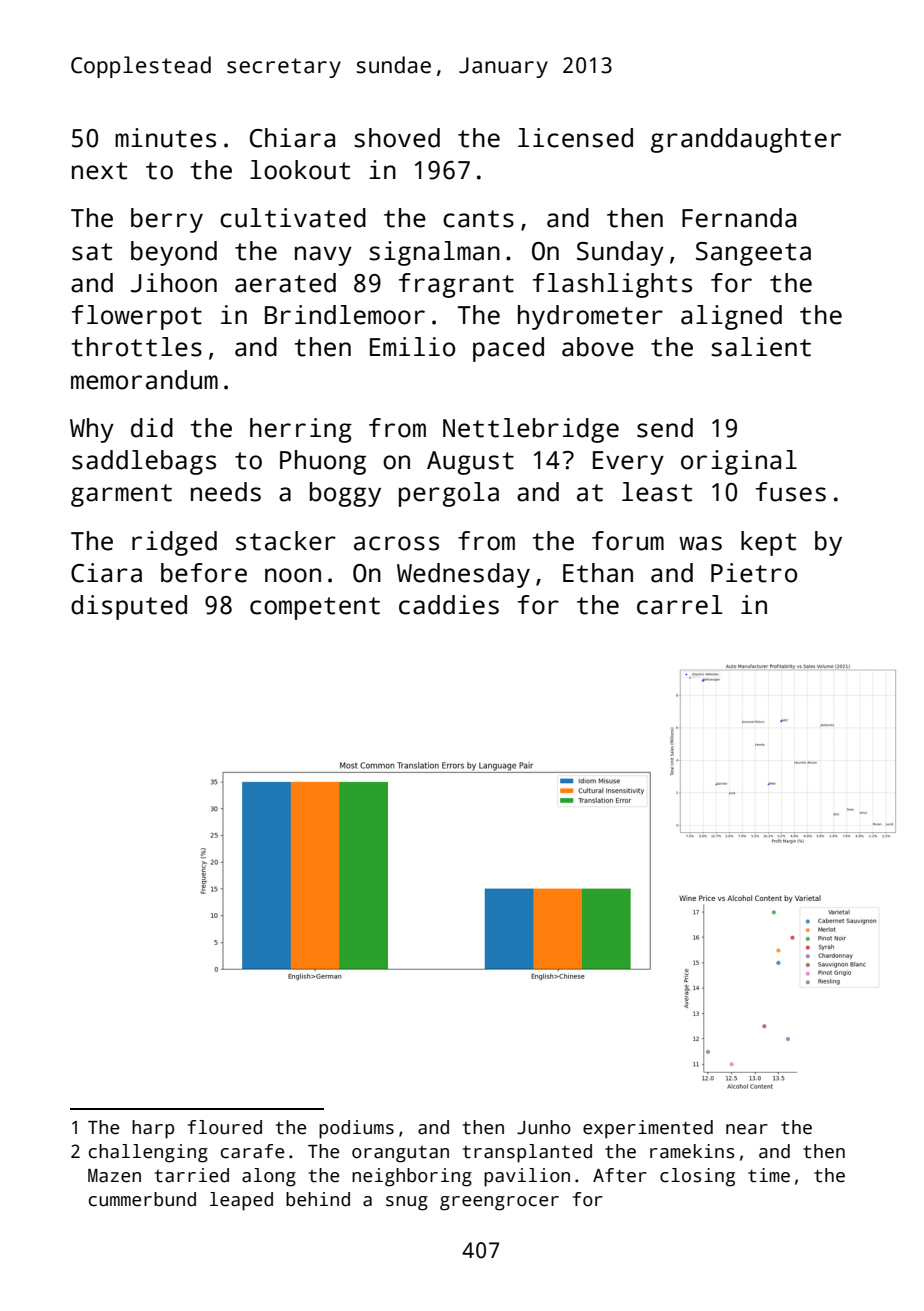  Describe the element at coordinates (575, 138) in the image. I see `licensed` at that location.
